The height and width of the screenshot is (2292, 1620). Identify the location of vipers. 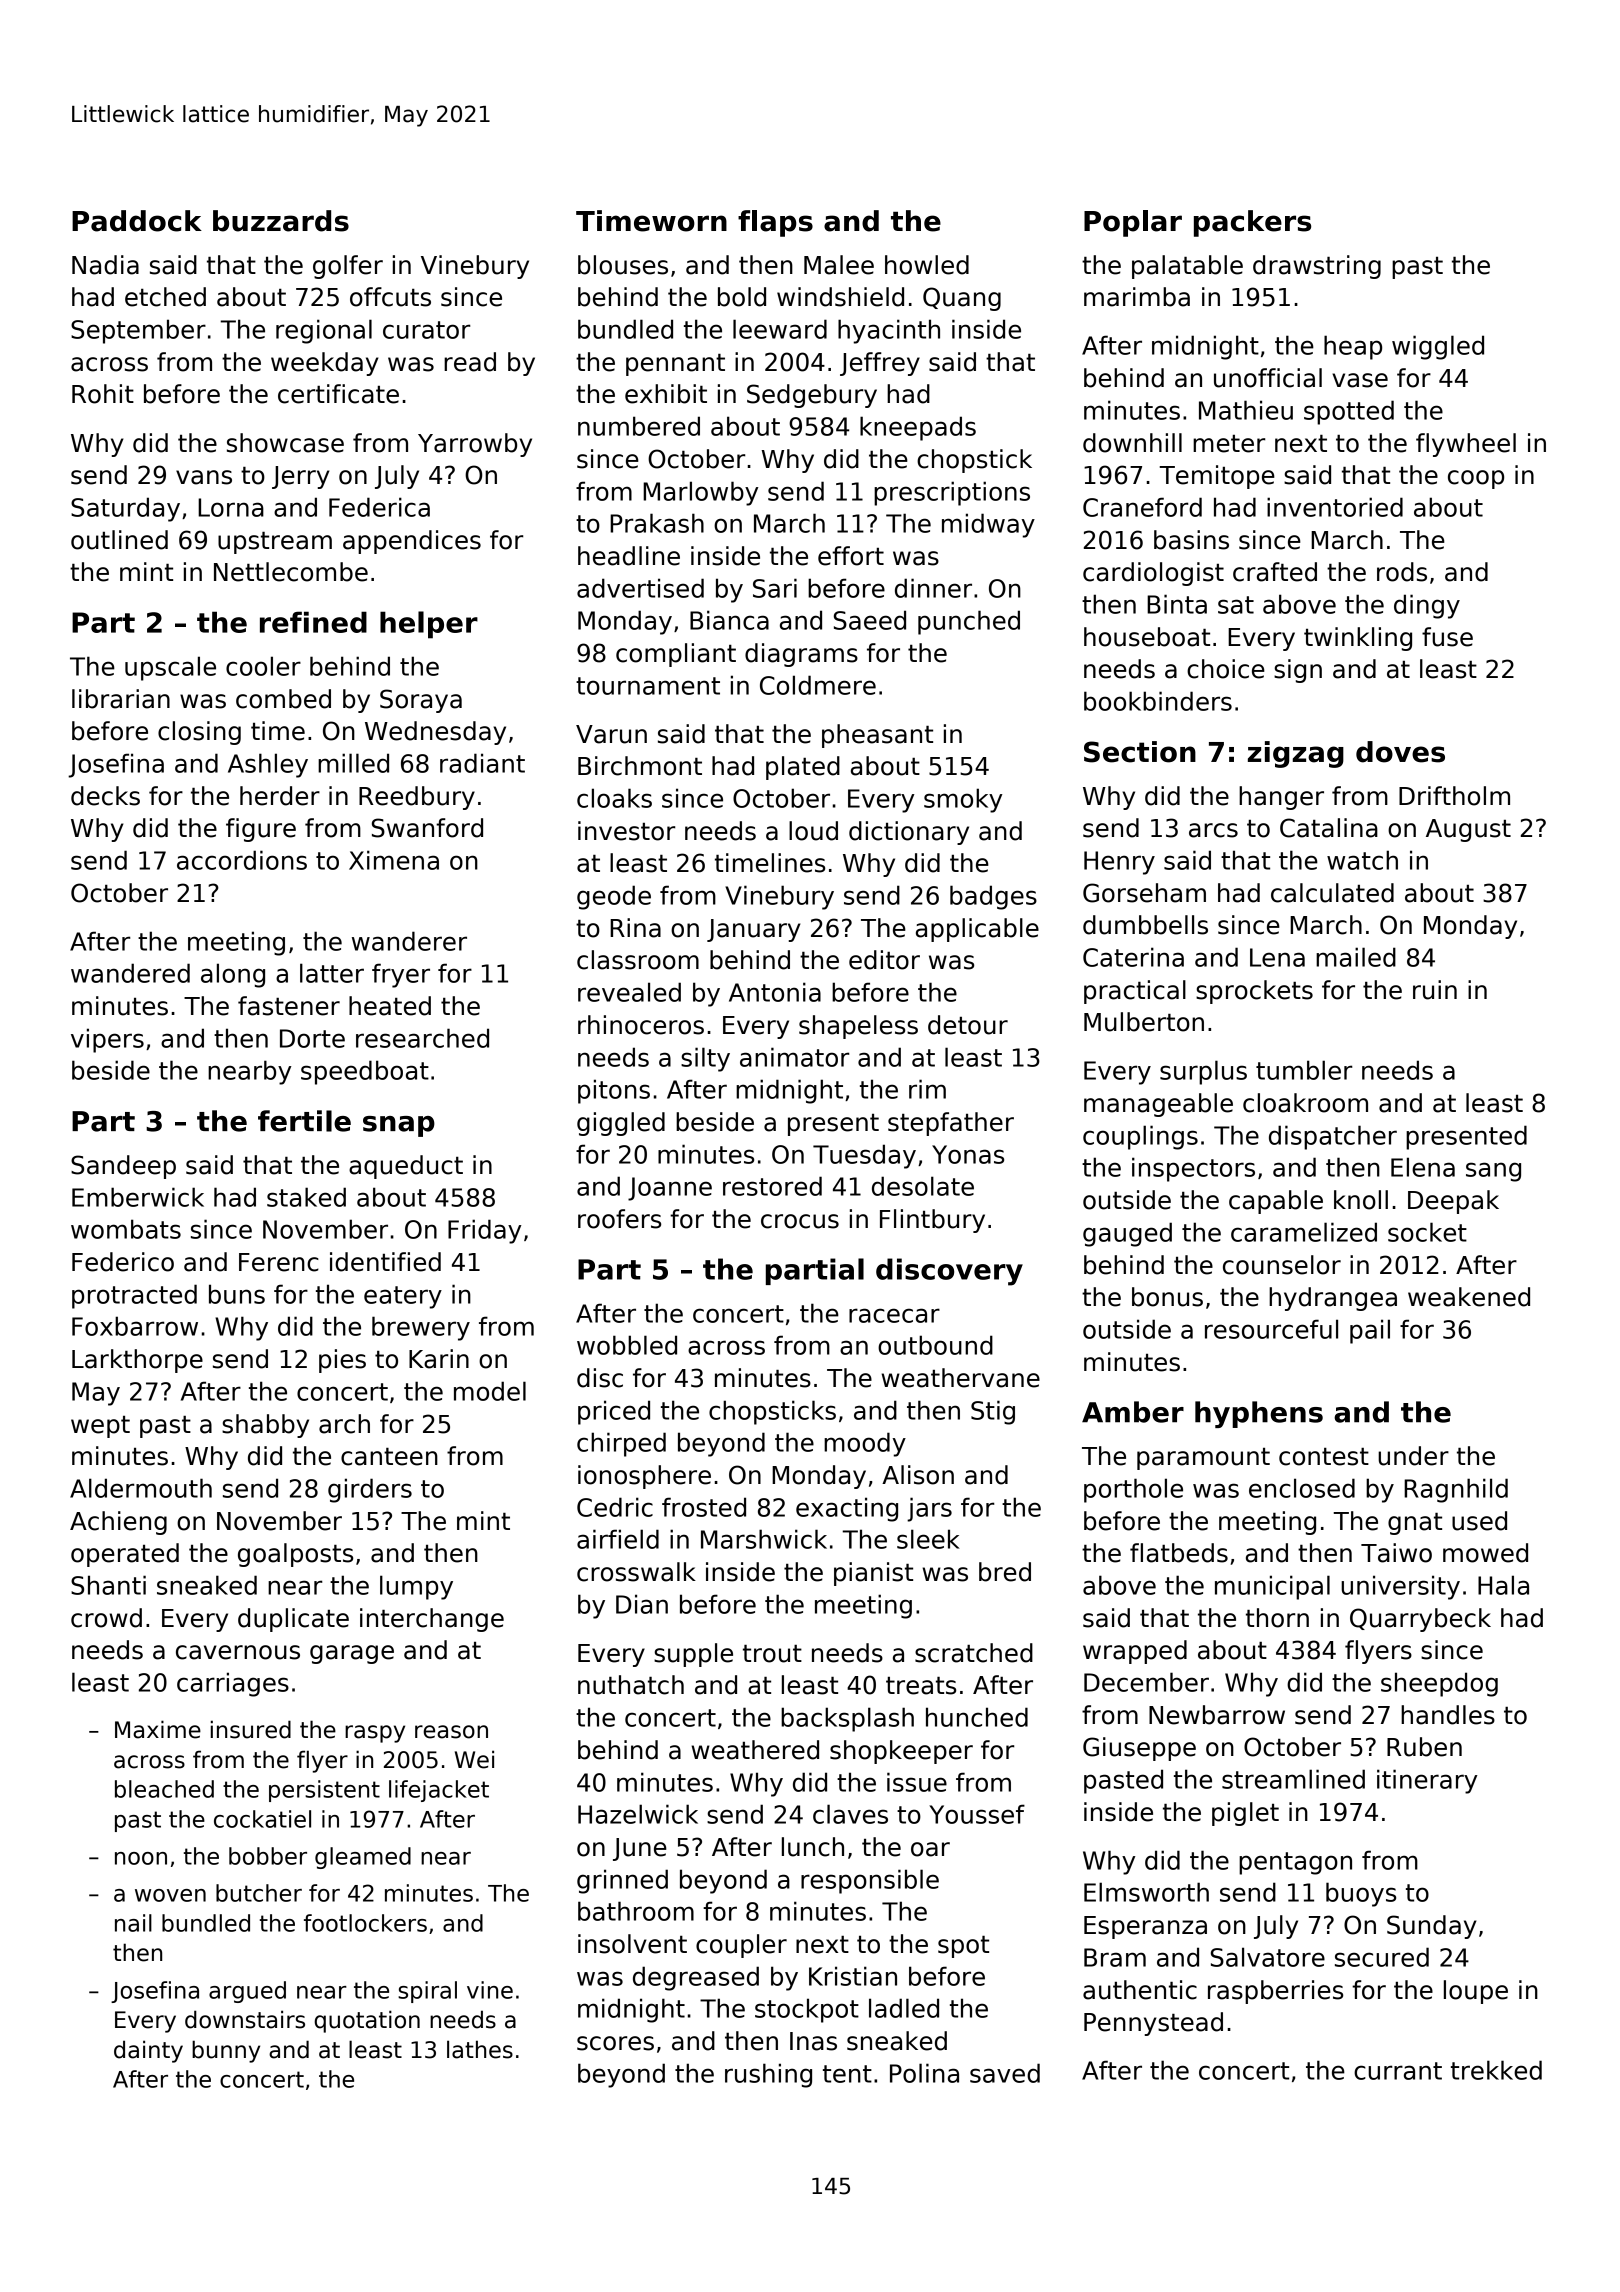
(107, 1040).
